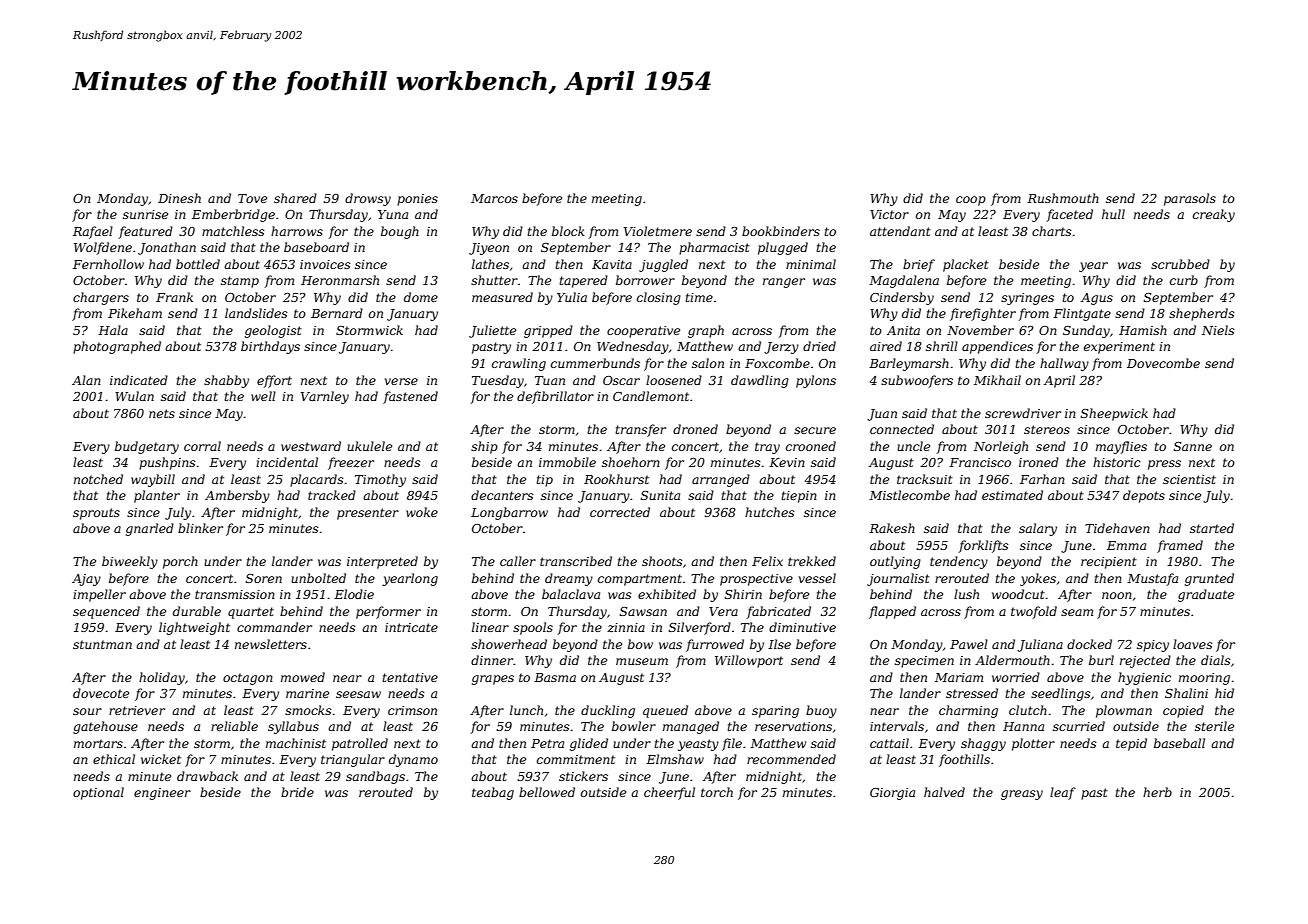  What do you see at coordinates (179, 198) in the screenshot?
I see `Dinesh` at bounding box center [179, 198].
